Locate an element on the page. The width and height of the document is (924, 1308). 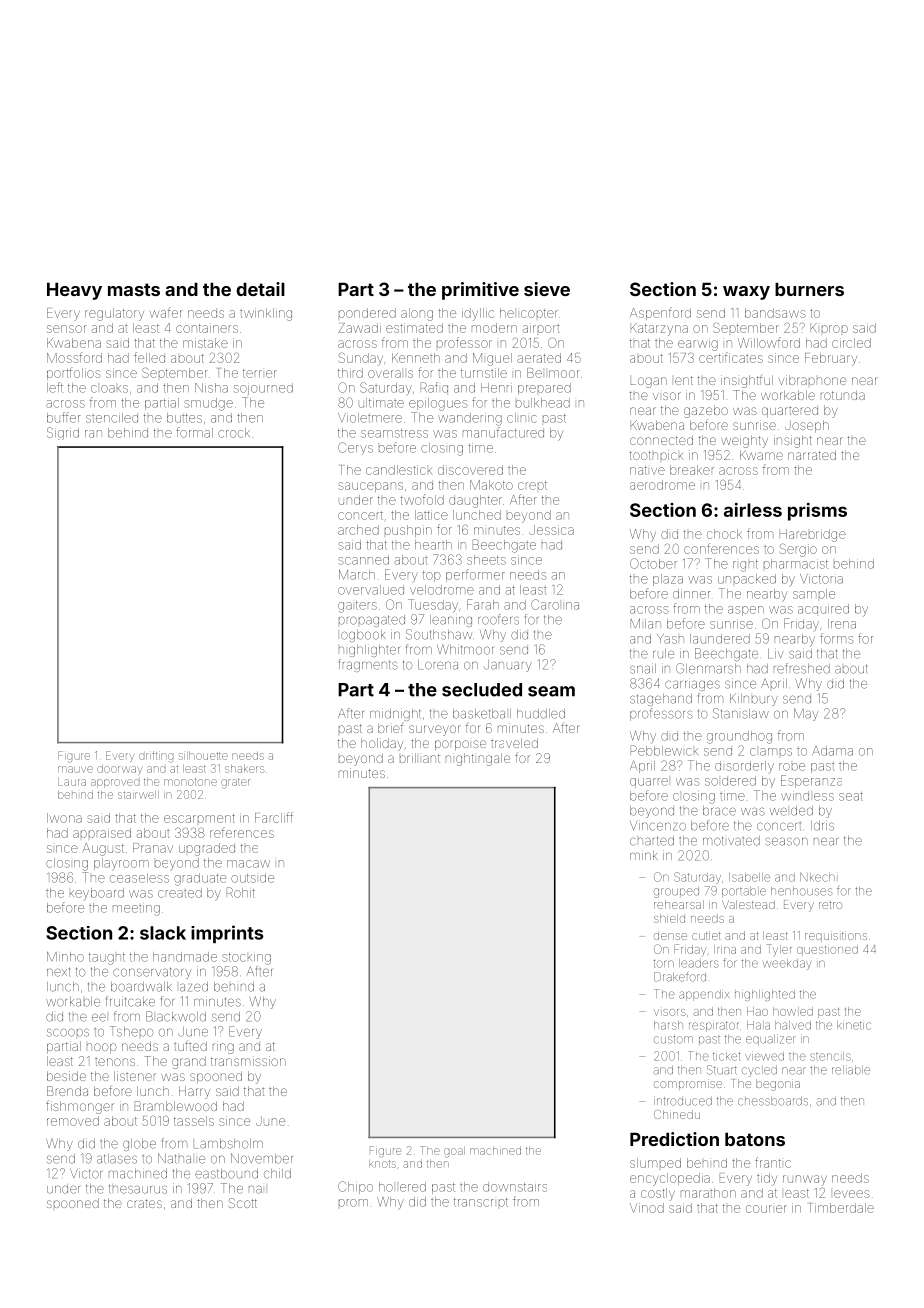
secluded is located at coordinates (482, 690).
